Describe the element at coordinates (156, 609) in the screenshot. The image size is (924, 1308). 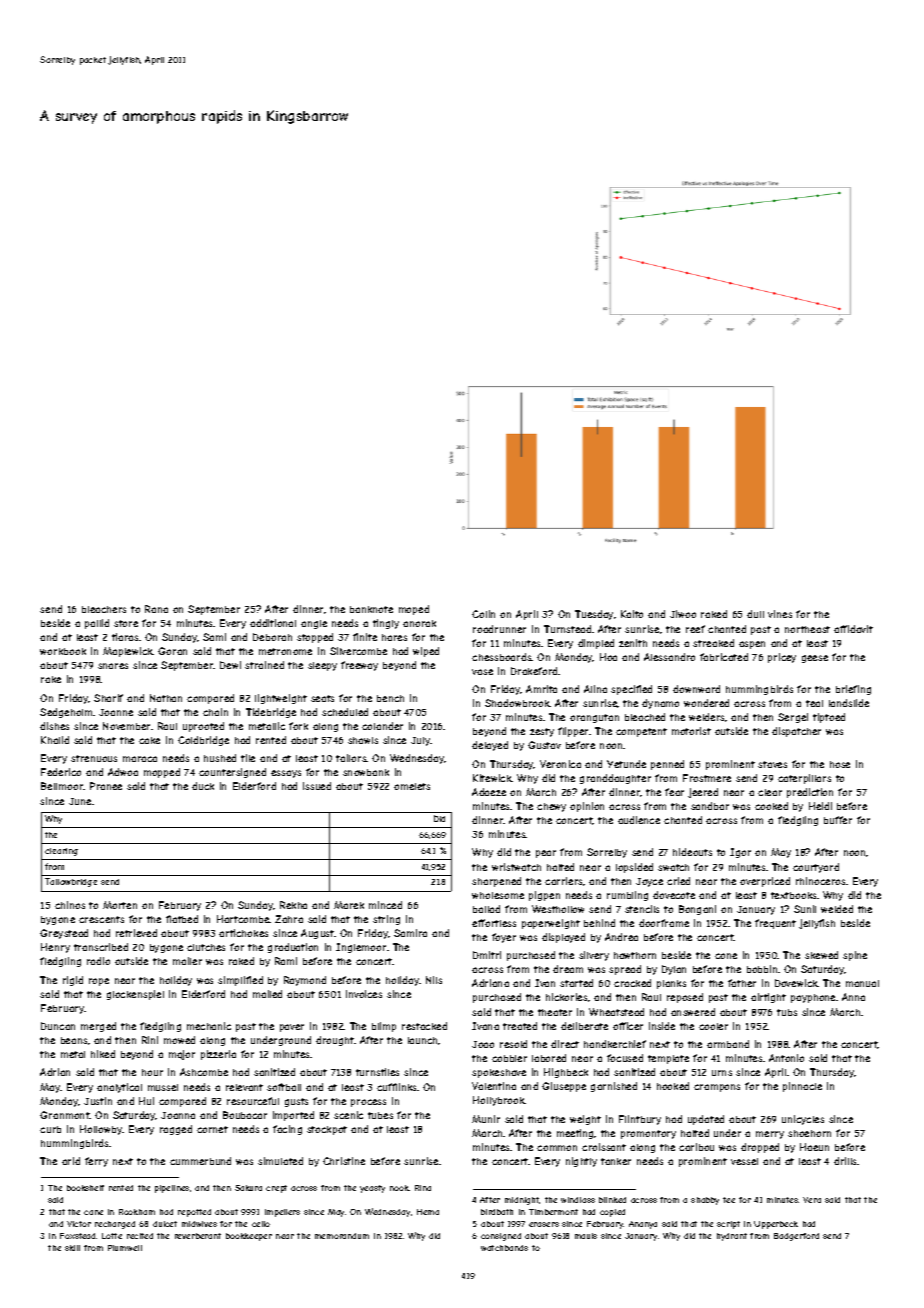
I see `Rana` at that location.
